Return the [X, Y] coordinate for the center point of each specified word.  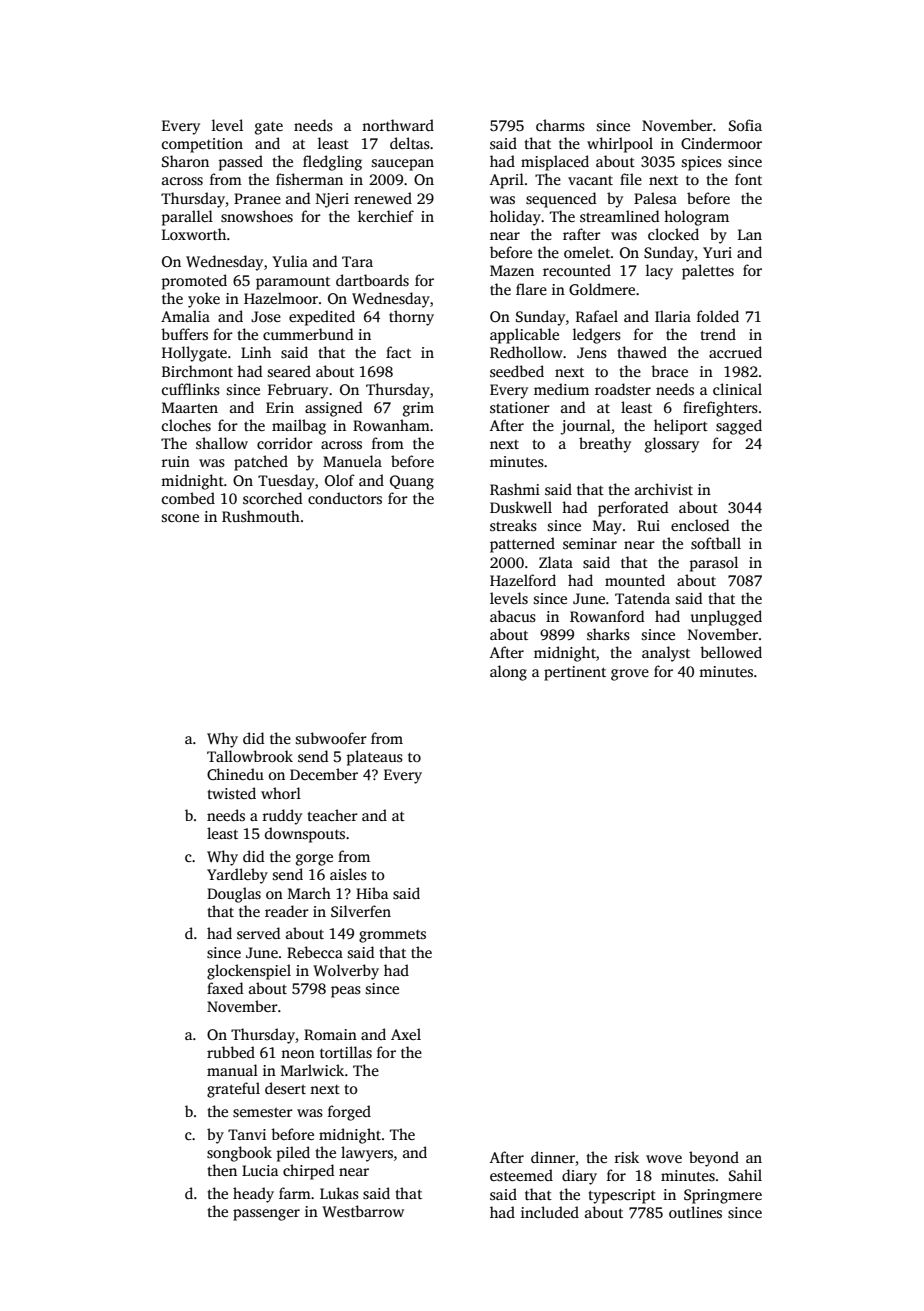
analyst [666, 654]
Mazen [512, 270]
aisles [348, 874]
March [309, 893]
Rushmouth [261, 516]
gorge [314, 860]
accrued [735, 352]
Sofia [745, 125]
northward [398, 125]
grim [418, 409]
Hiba [372, 893]
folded [718, 316]
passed [241, 163]
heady [253, 1195]
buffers [184, 334]
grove [630, 675]
